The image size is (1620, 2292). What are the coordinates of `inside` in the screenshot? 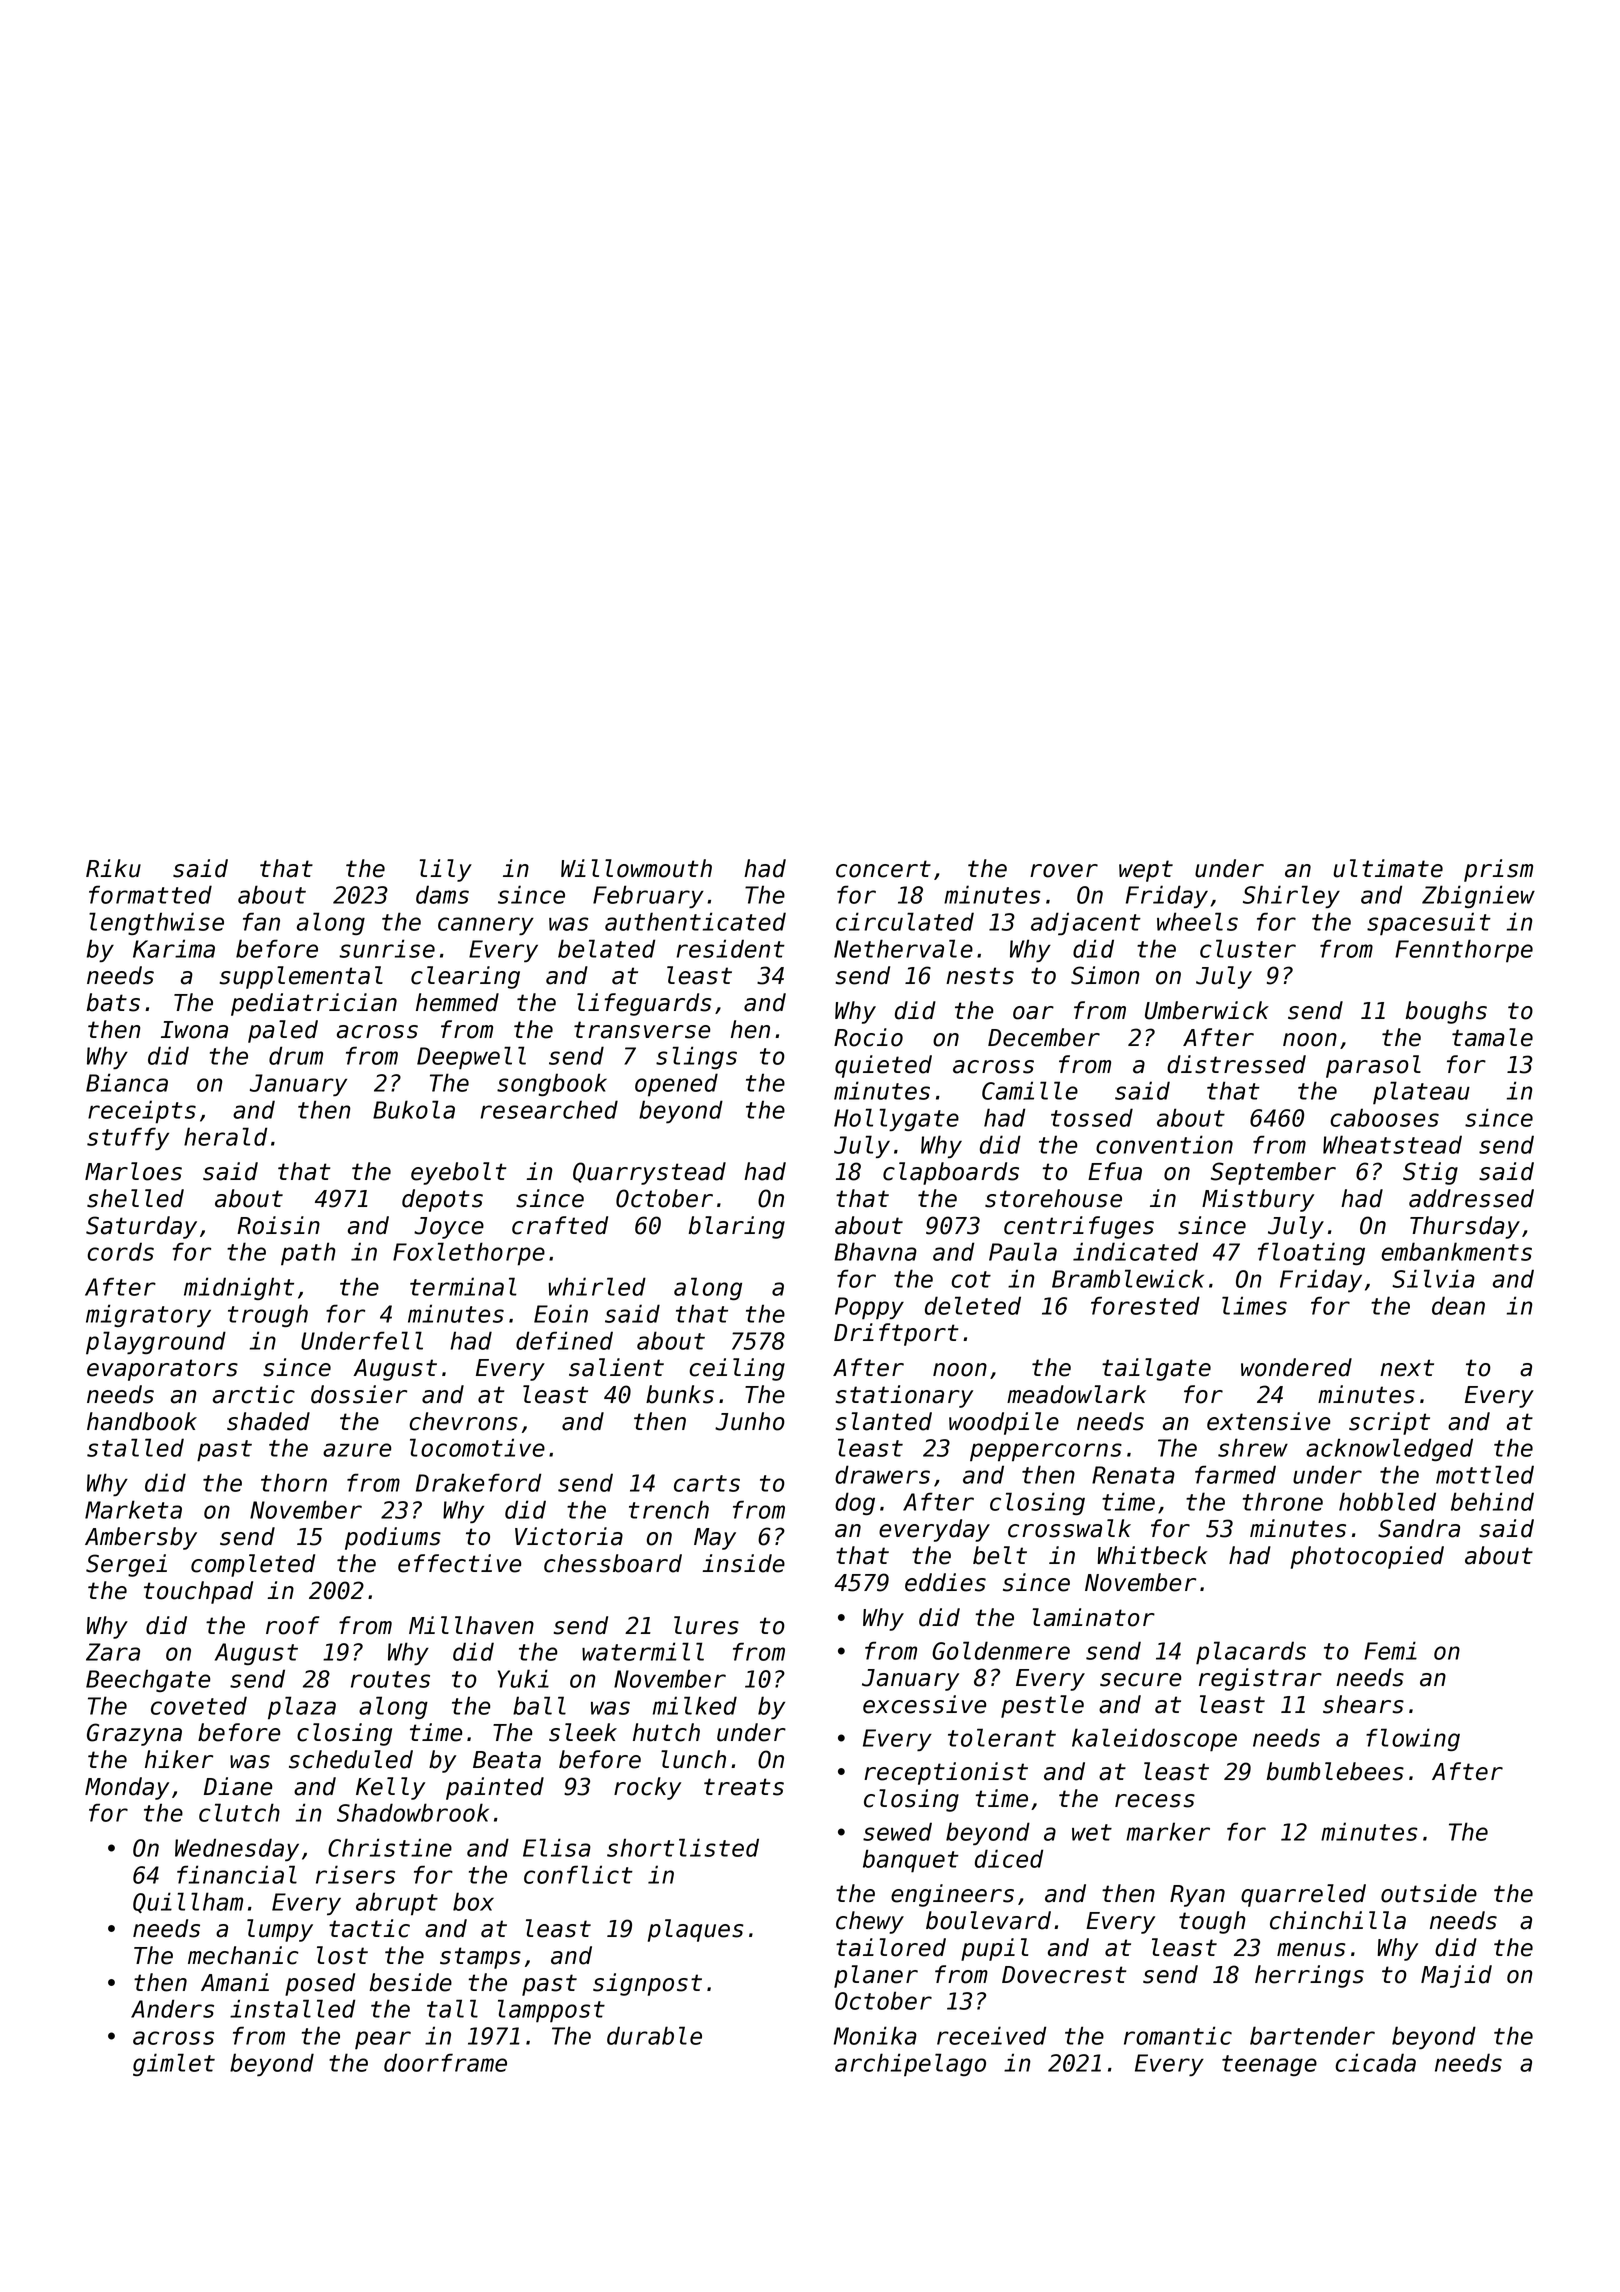 It's located at (743, 1563).
